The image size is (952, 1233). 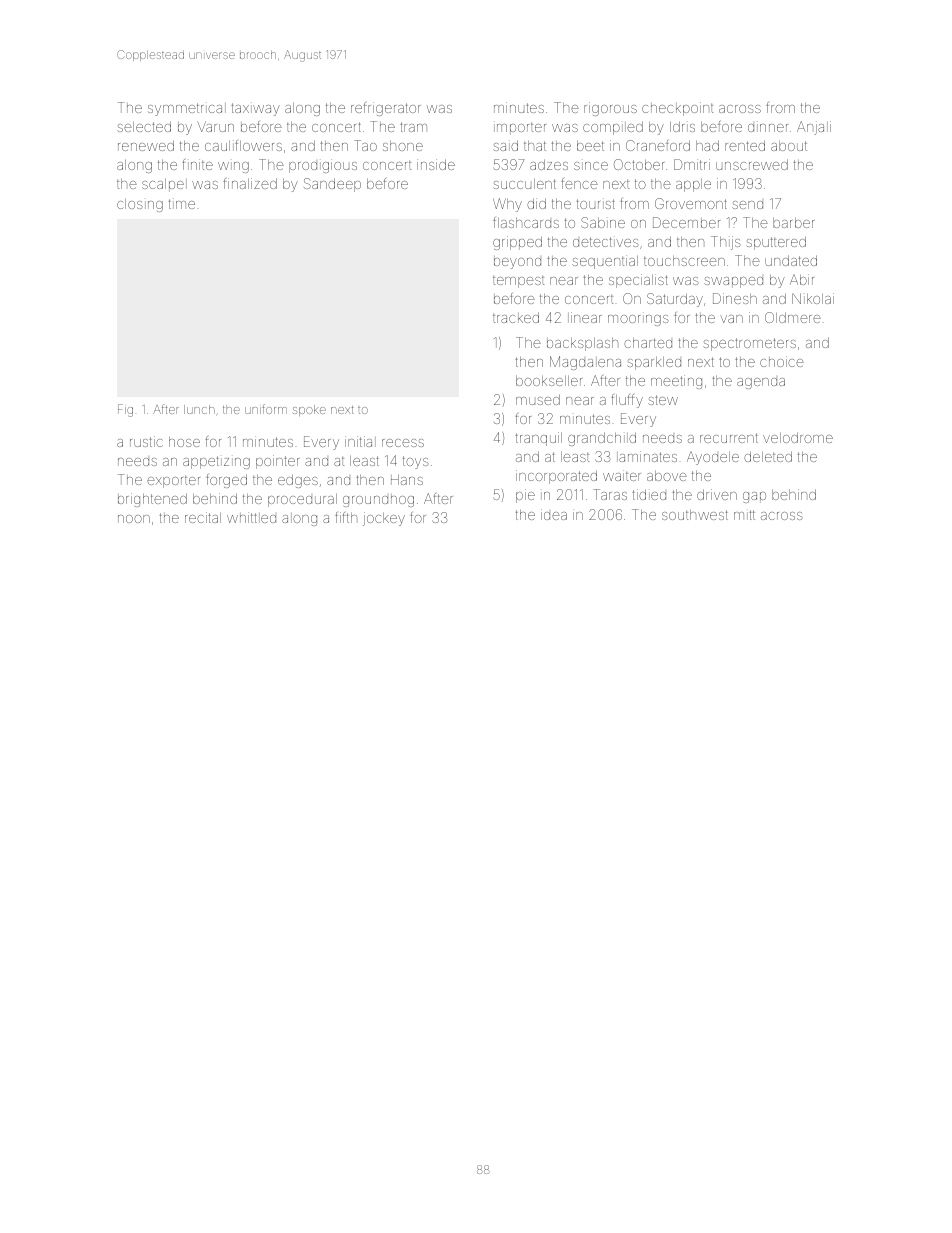 I want to click on time, so click(x=182, y=204).
